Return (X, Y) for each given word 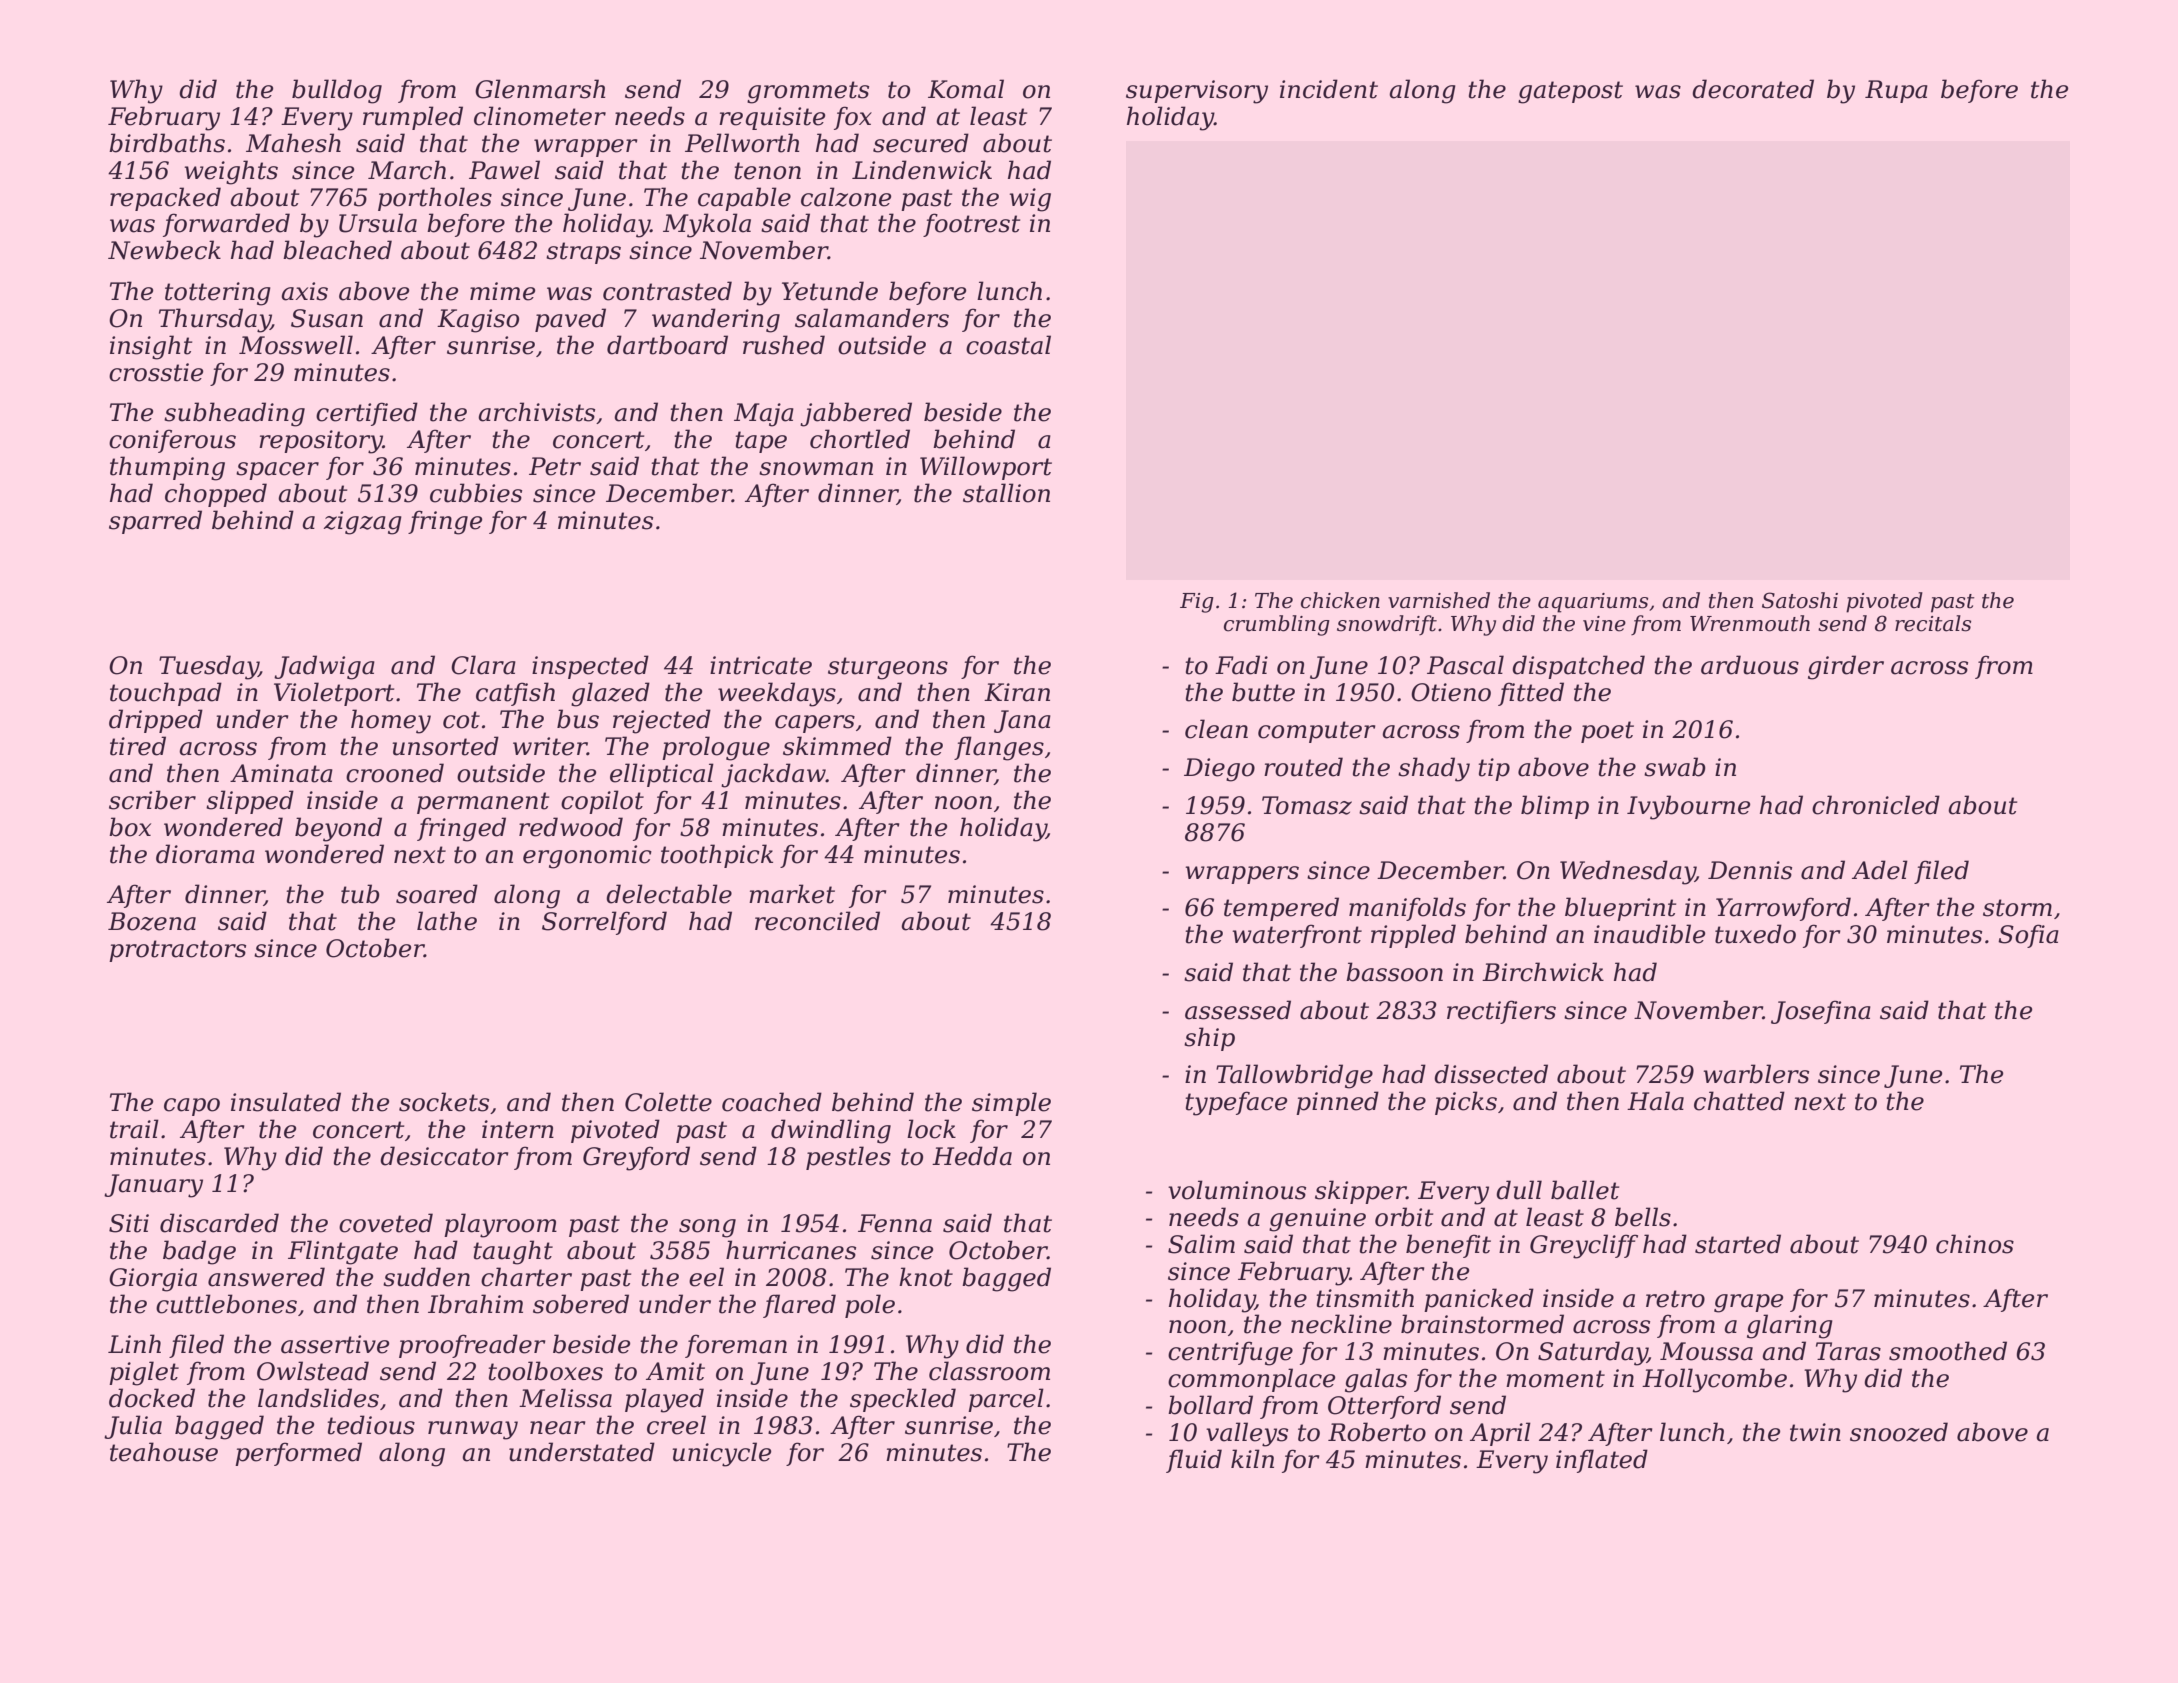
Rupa (1896, 91)
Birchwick (1543, 972)
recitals (1933, 623)
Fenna (895, 1223)
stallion (1006, 493)
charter (526, 1277)
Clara (483, 665)
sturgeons (888, 668)
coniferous (172, 441)
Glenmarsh (540, 89)
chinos (1975, 1244)
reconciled (817, 921)
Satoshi (1800, 600)
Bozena (152, 921)
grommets (808, 92)
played (664, 1400)
